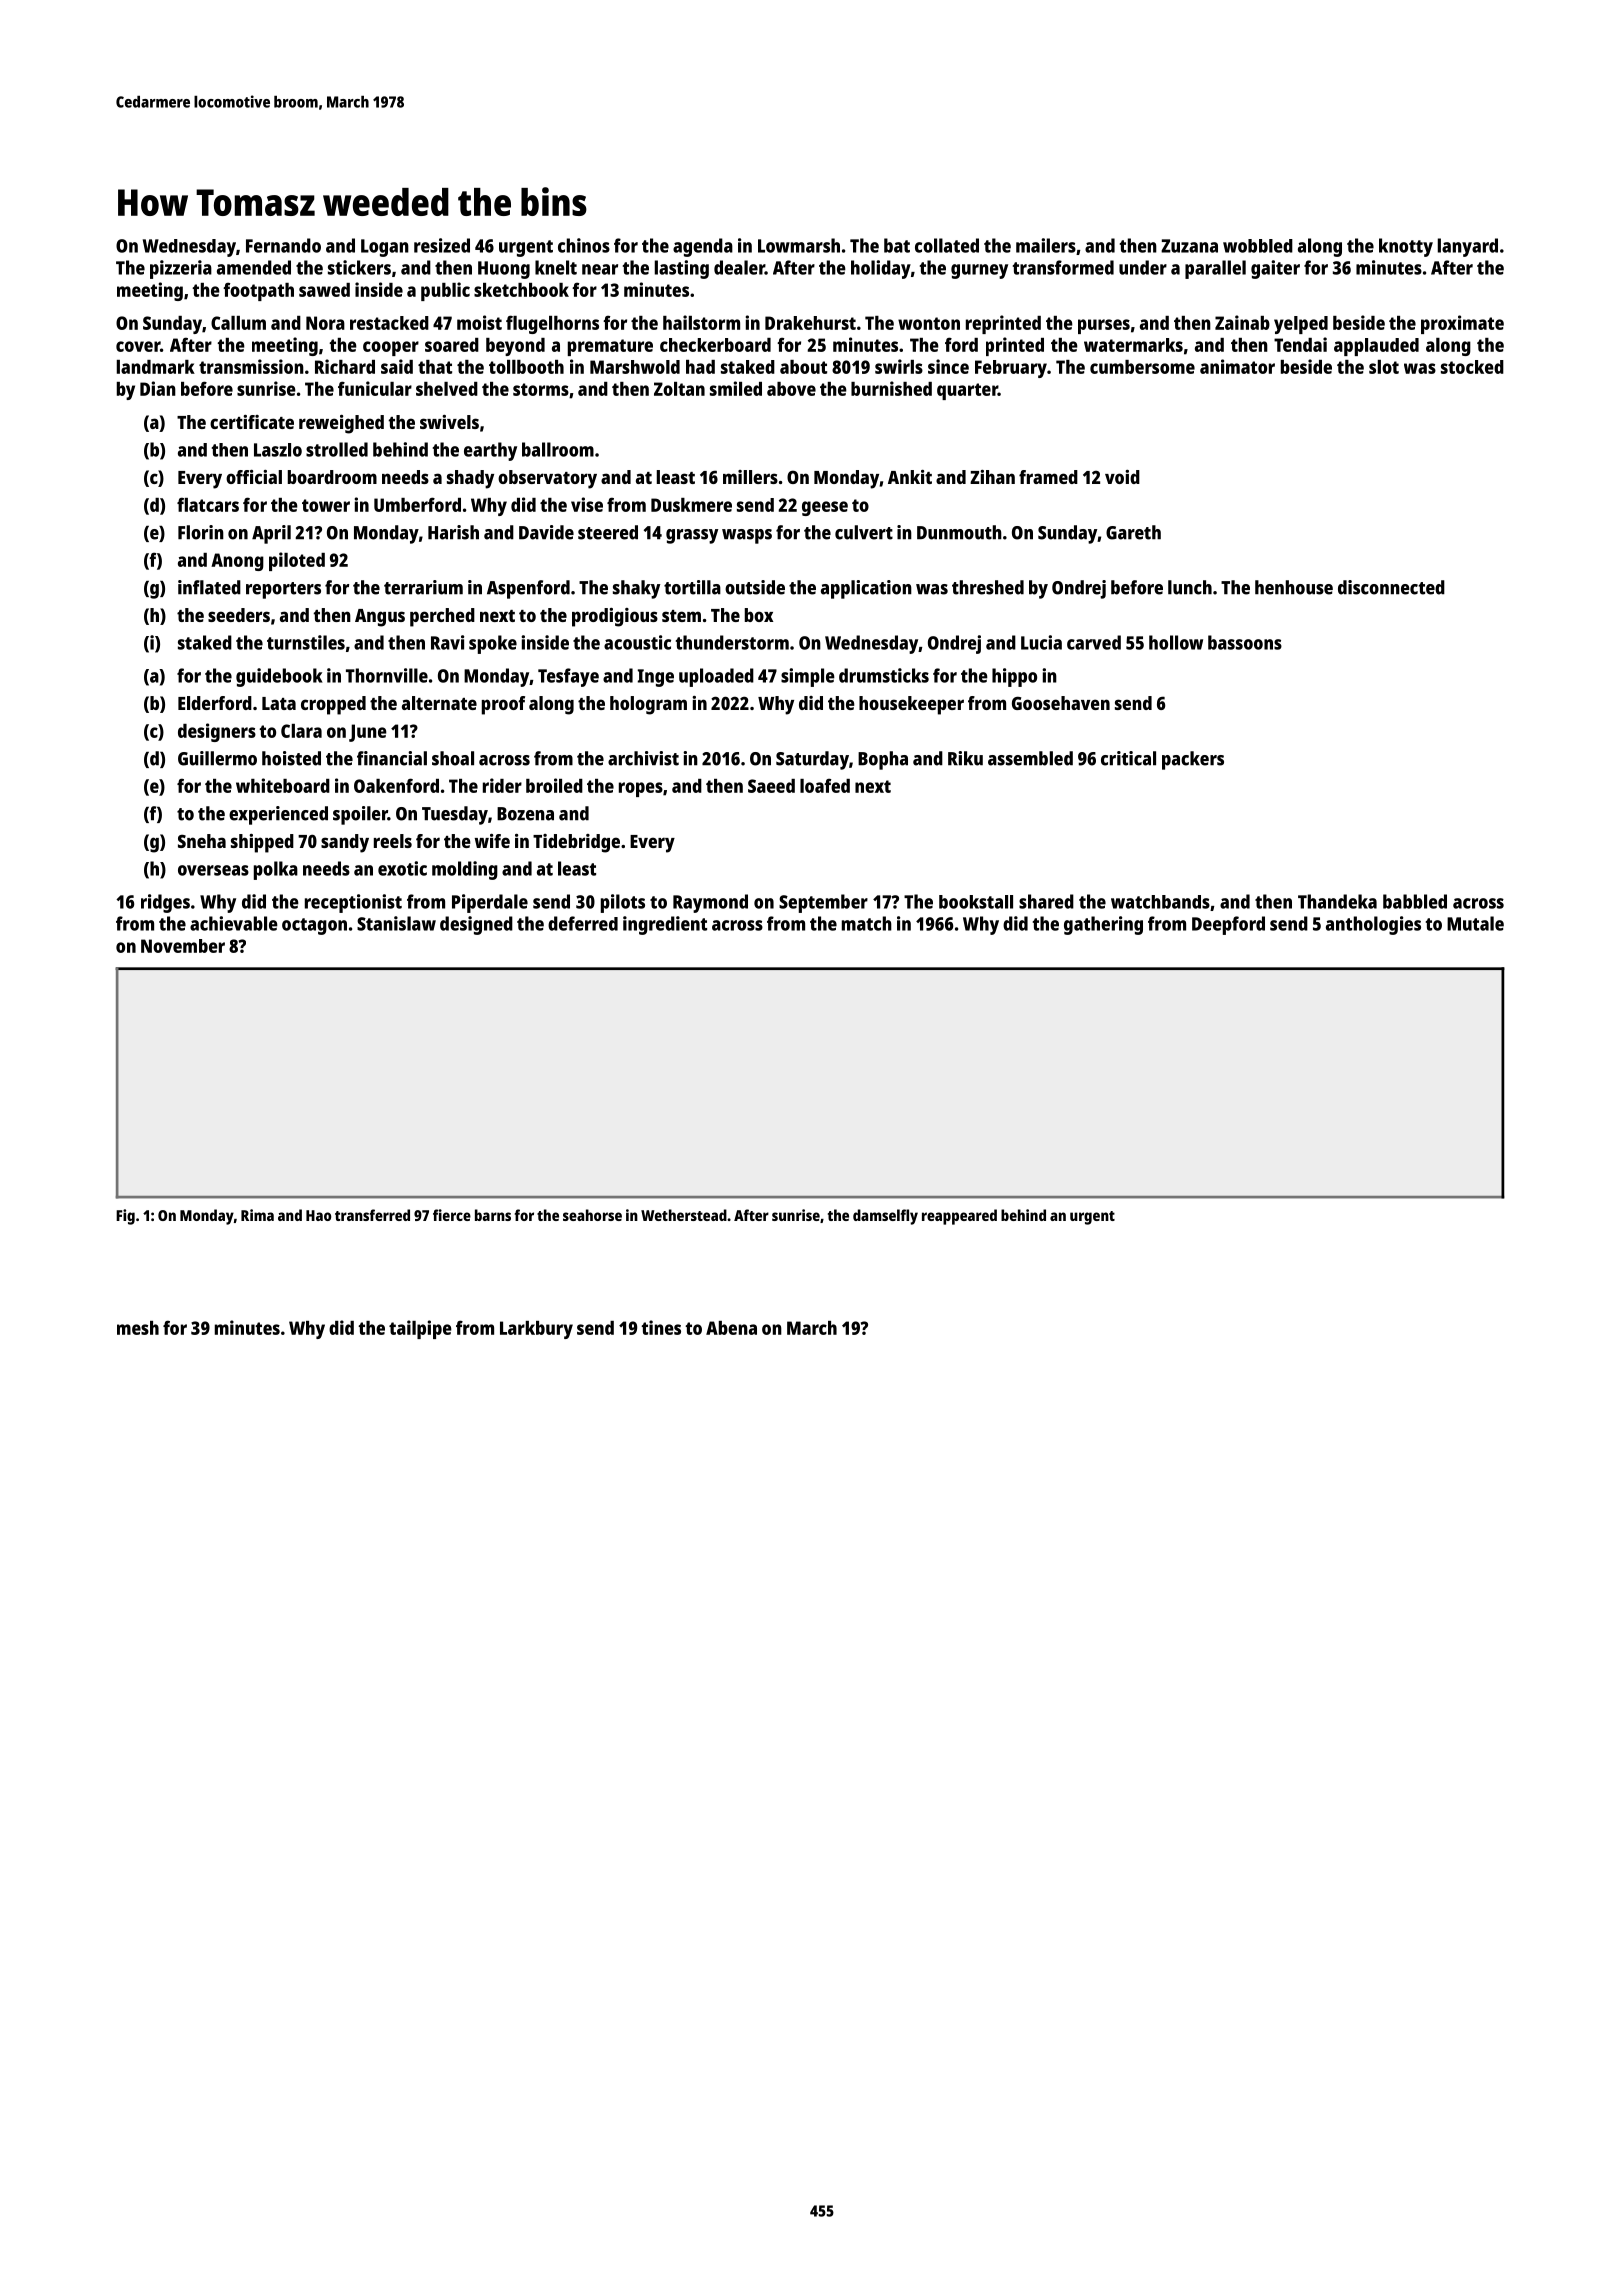 The width and height of the screenshot is (1620, 2292). What do you see at coordinates (747, 536) in the screenshot?
I see `wasps` at bounding box center [747, 536].
